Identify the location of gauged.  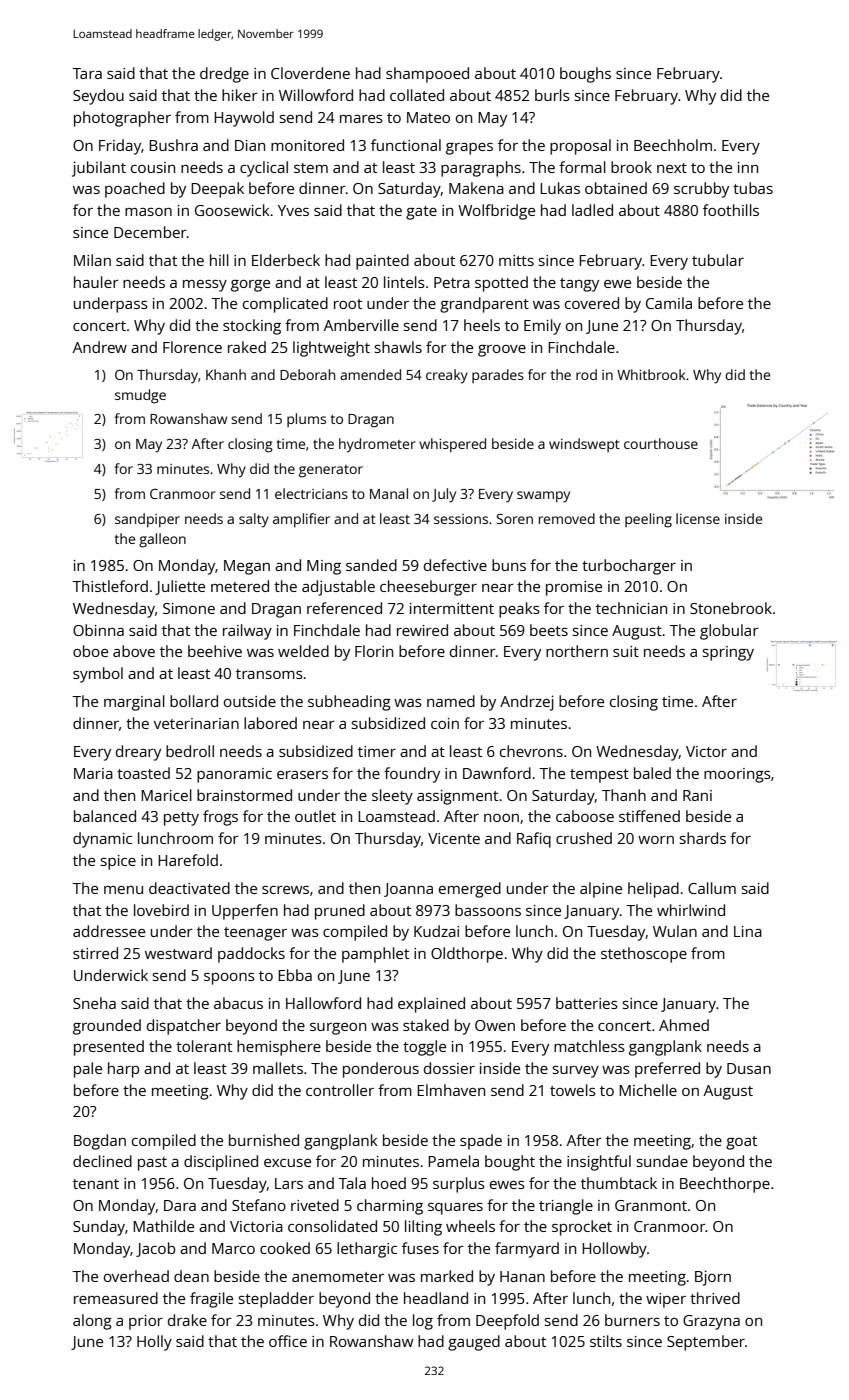
(474, 1343).
